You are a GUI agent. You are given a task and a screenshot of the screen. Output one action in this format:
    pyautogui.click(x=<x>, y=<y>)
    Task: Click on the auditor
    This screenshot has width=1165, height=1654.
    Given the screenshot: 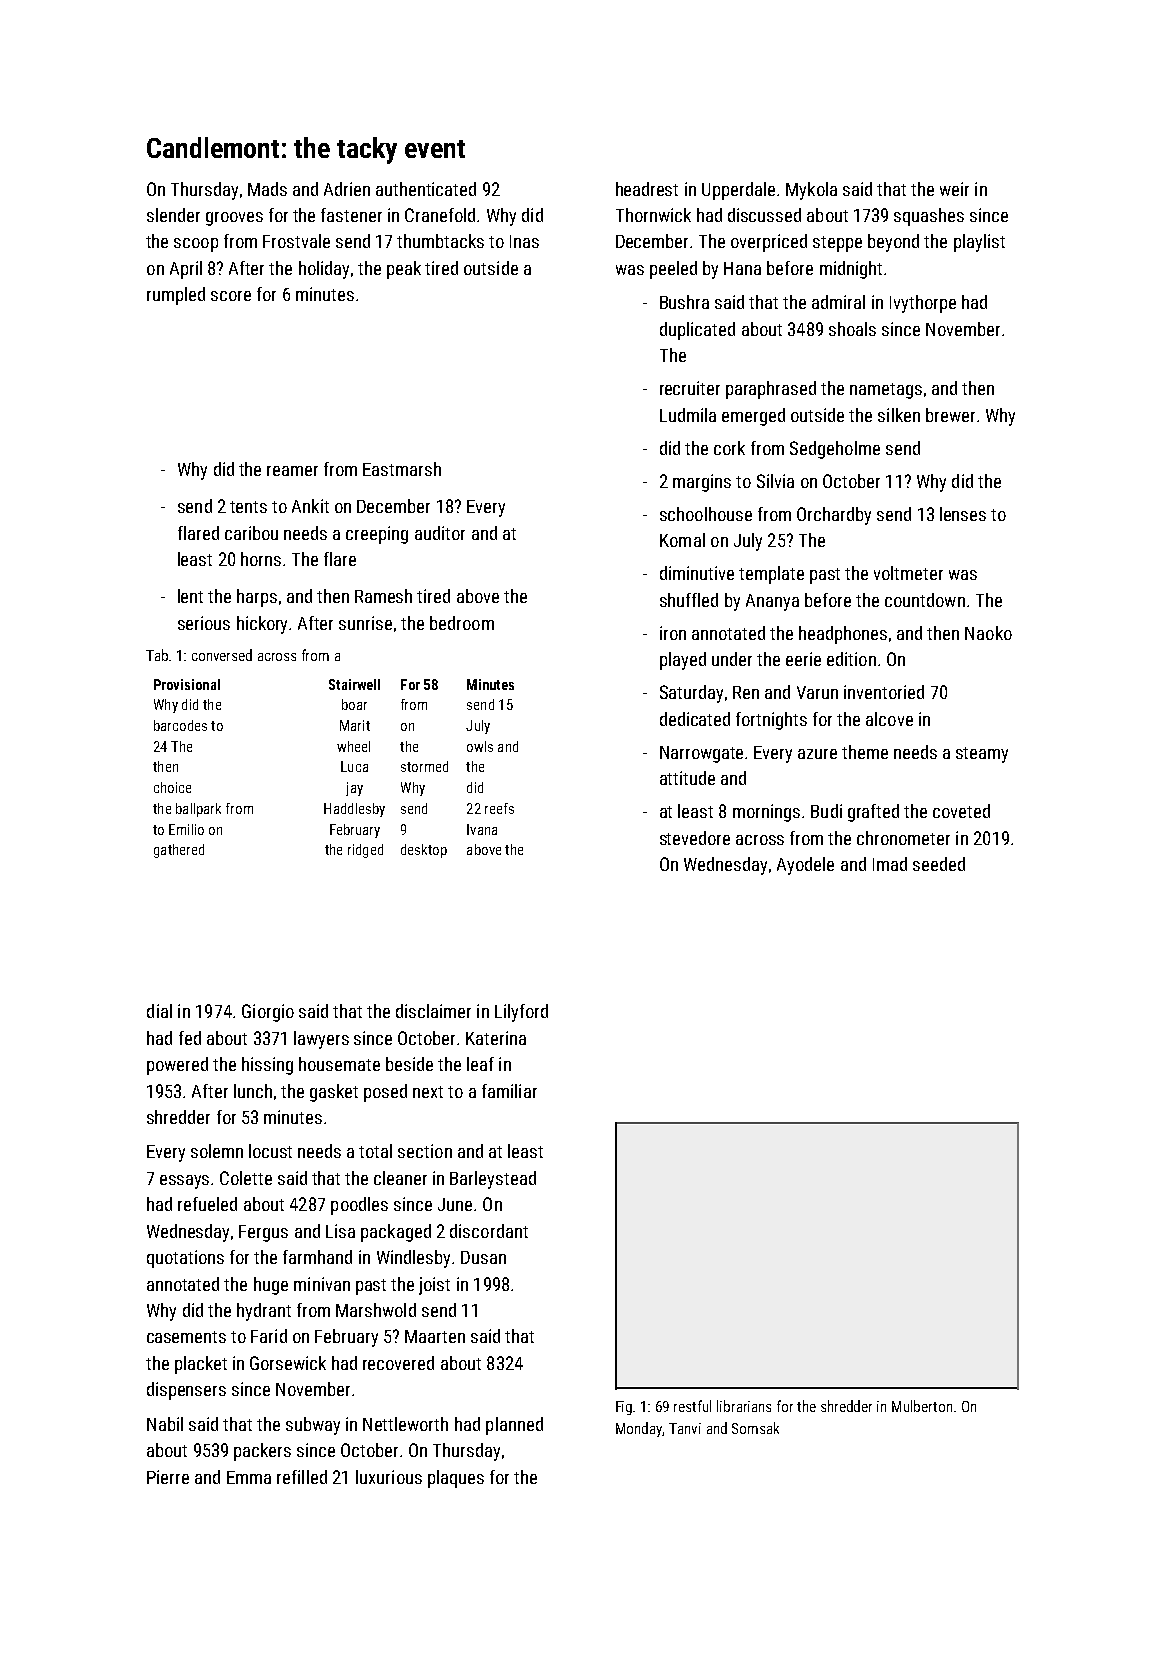 What is the action you would take?
    pyautogui.click(x=440, y=533)
